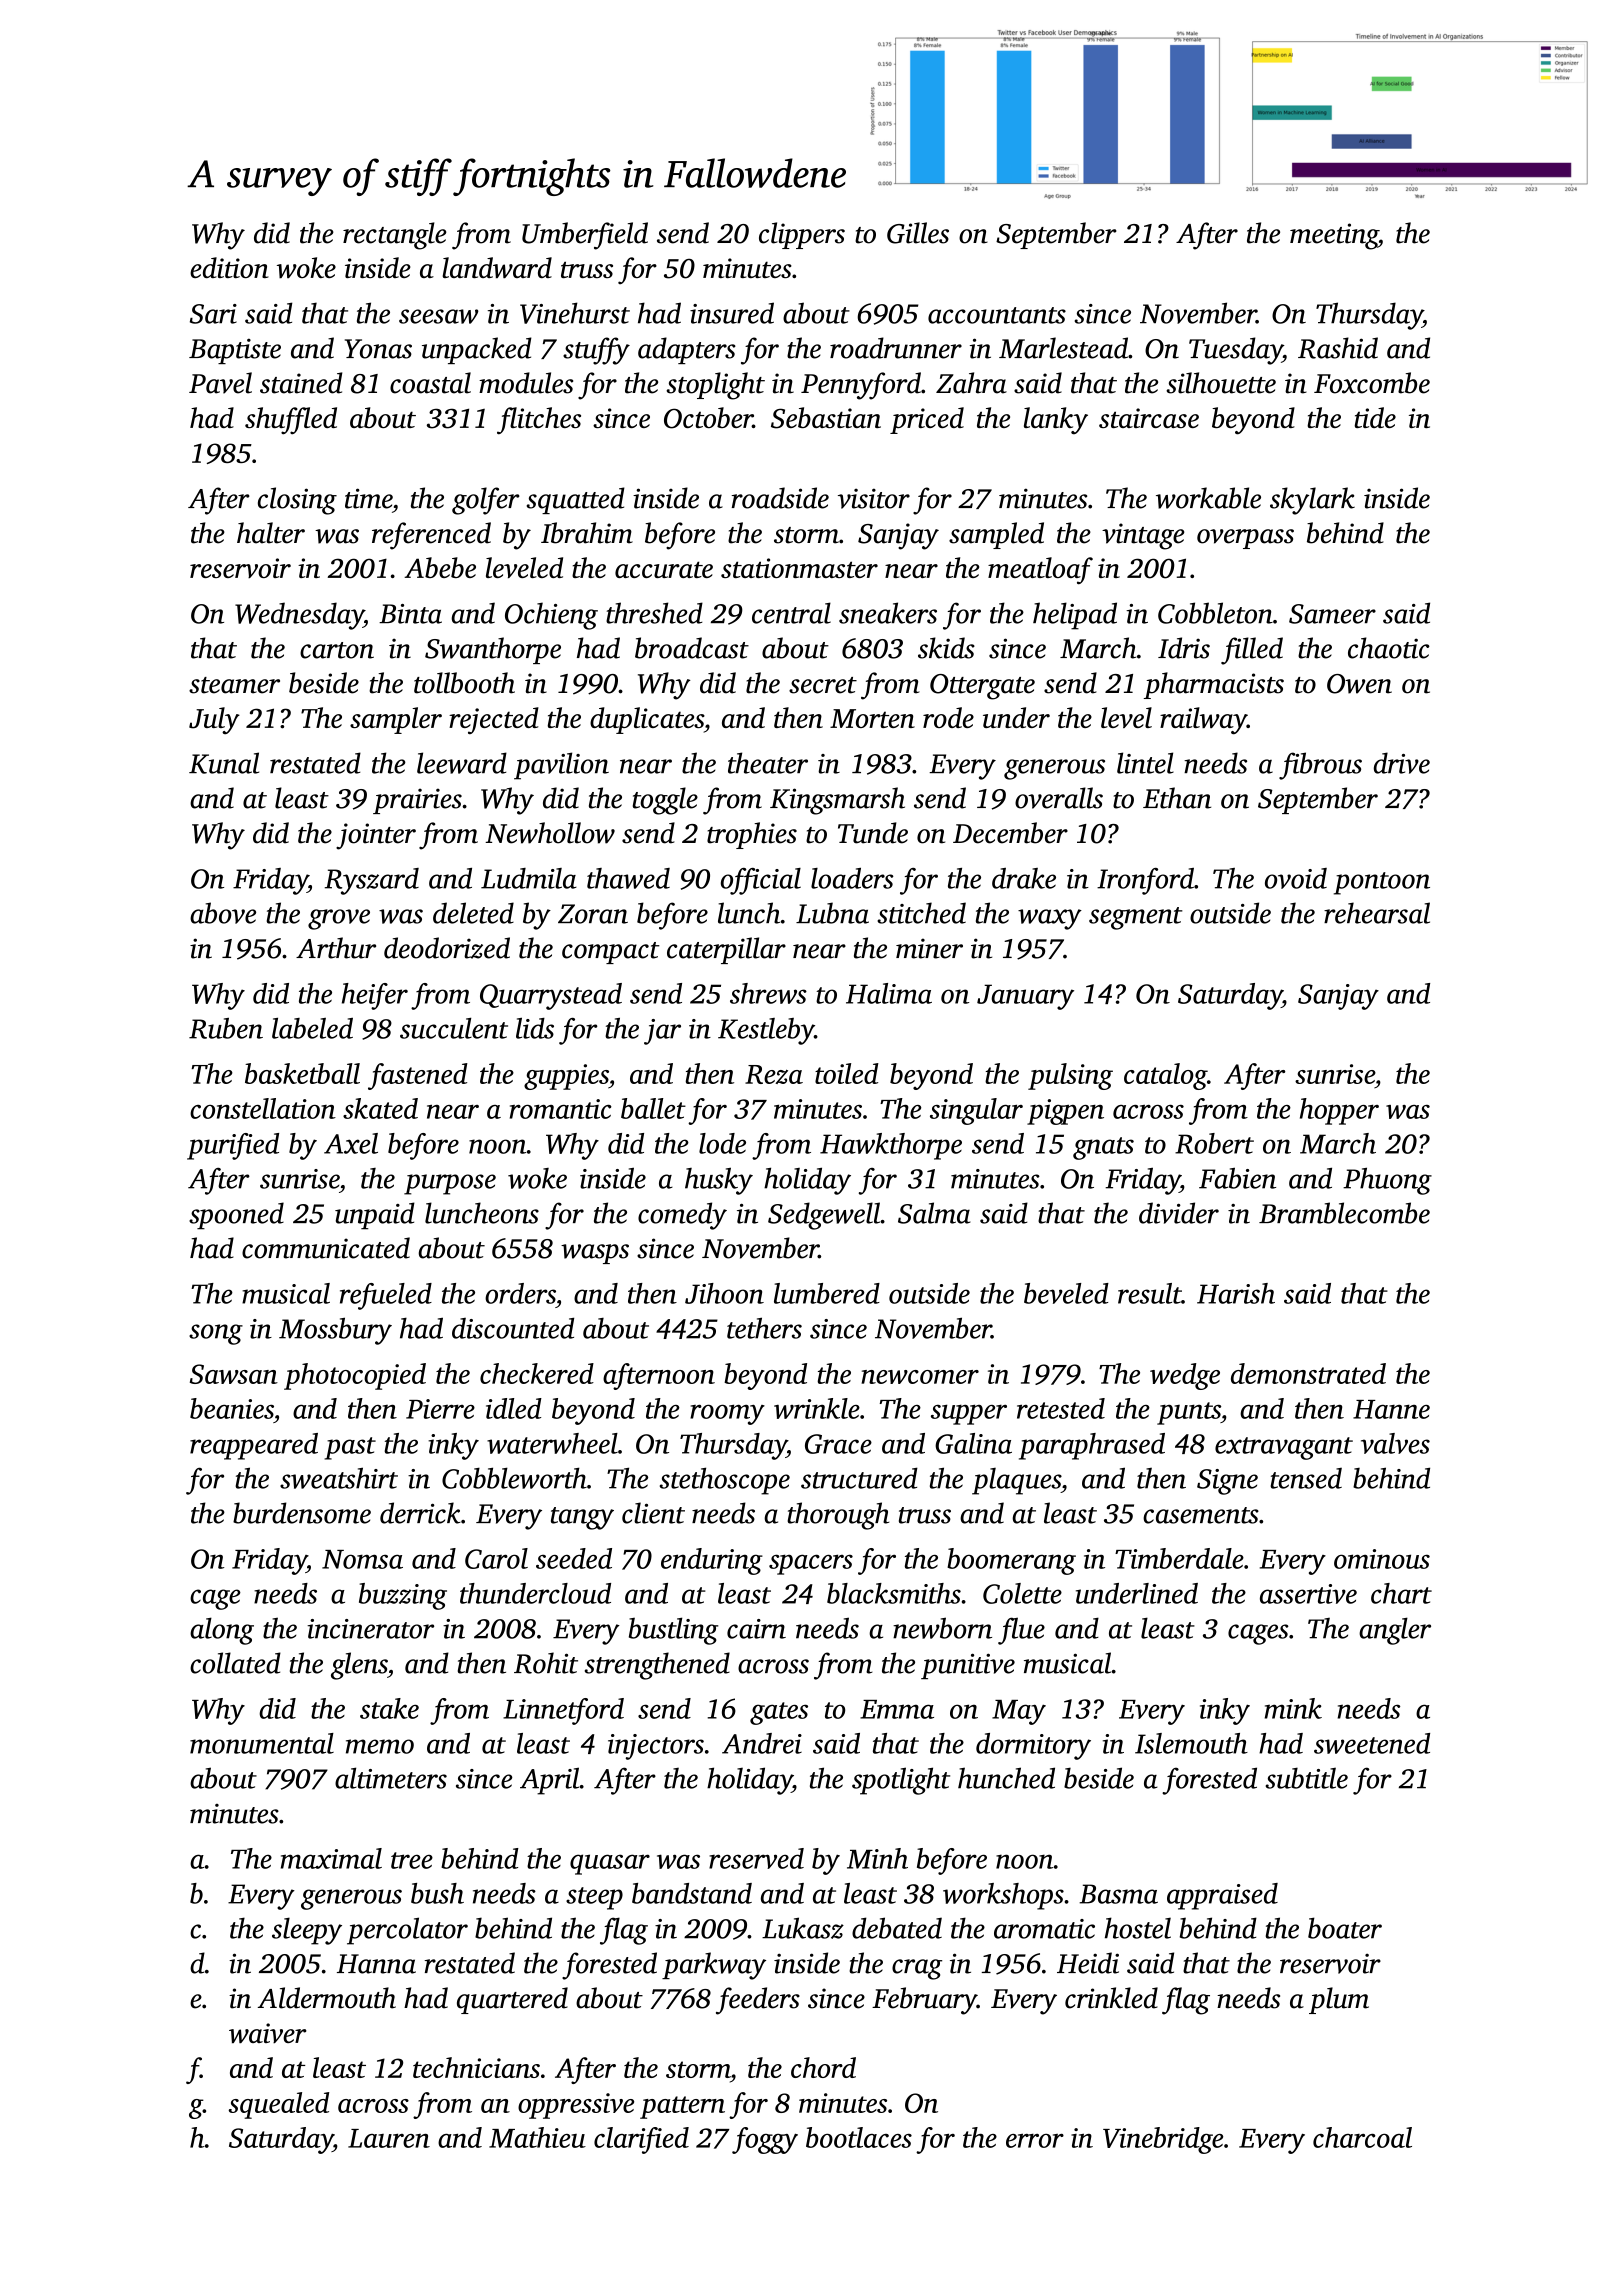 This image has height=2292, width=1620. Describe the element at coordinates (1395, 1443) in the image. I see `valves` at that location.
